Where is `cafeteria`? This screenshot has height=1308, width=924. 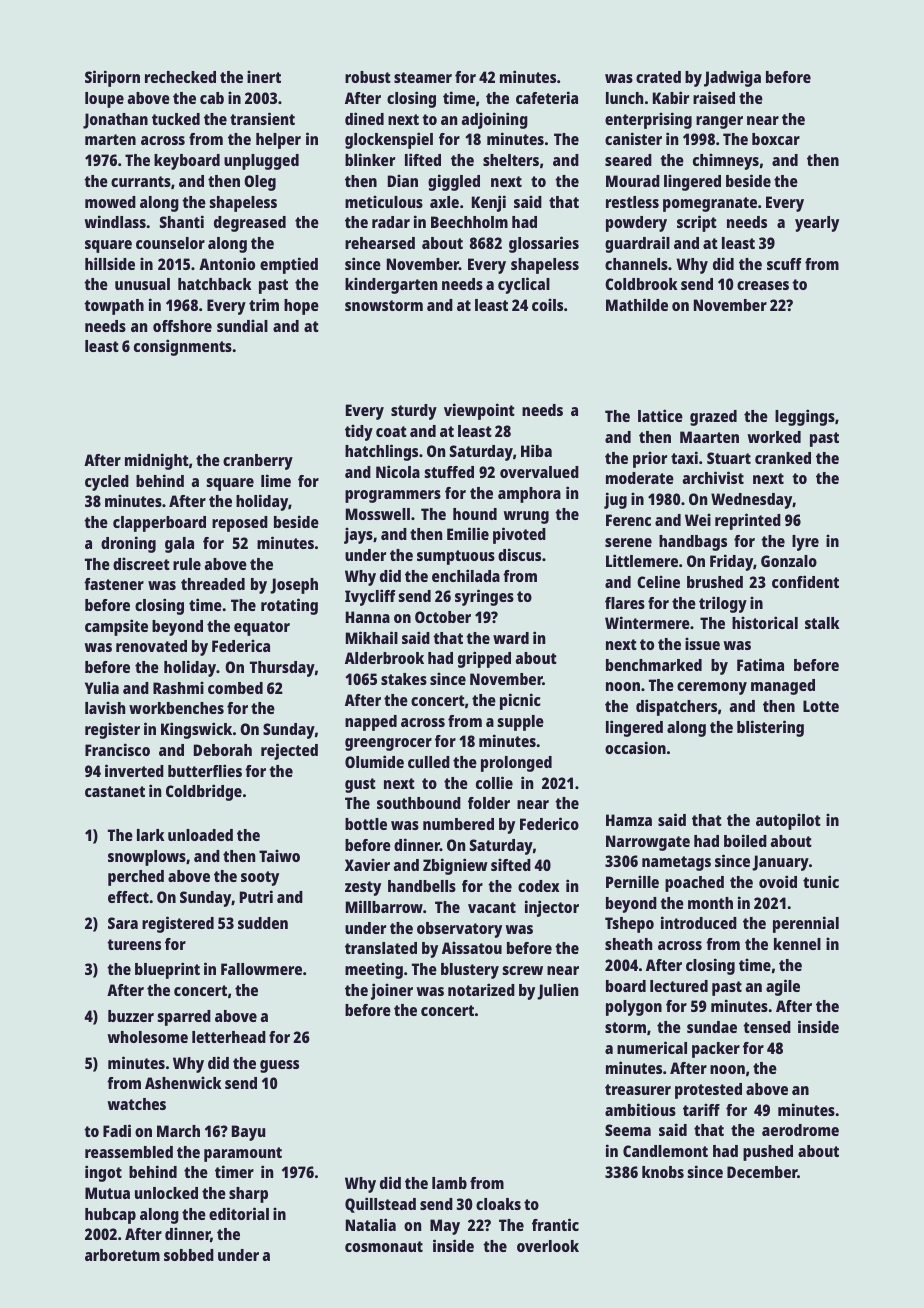
cafeteria is located at coordinates (547, 97).
